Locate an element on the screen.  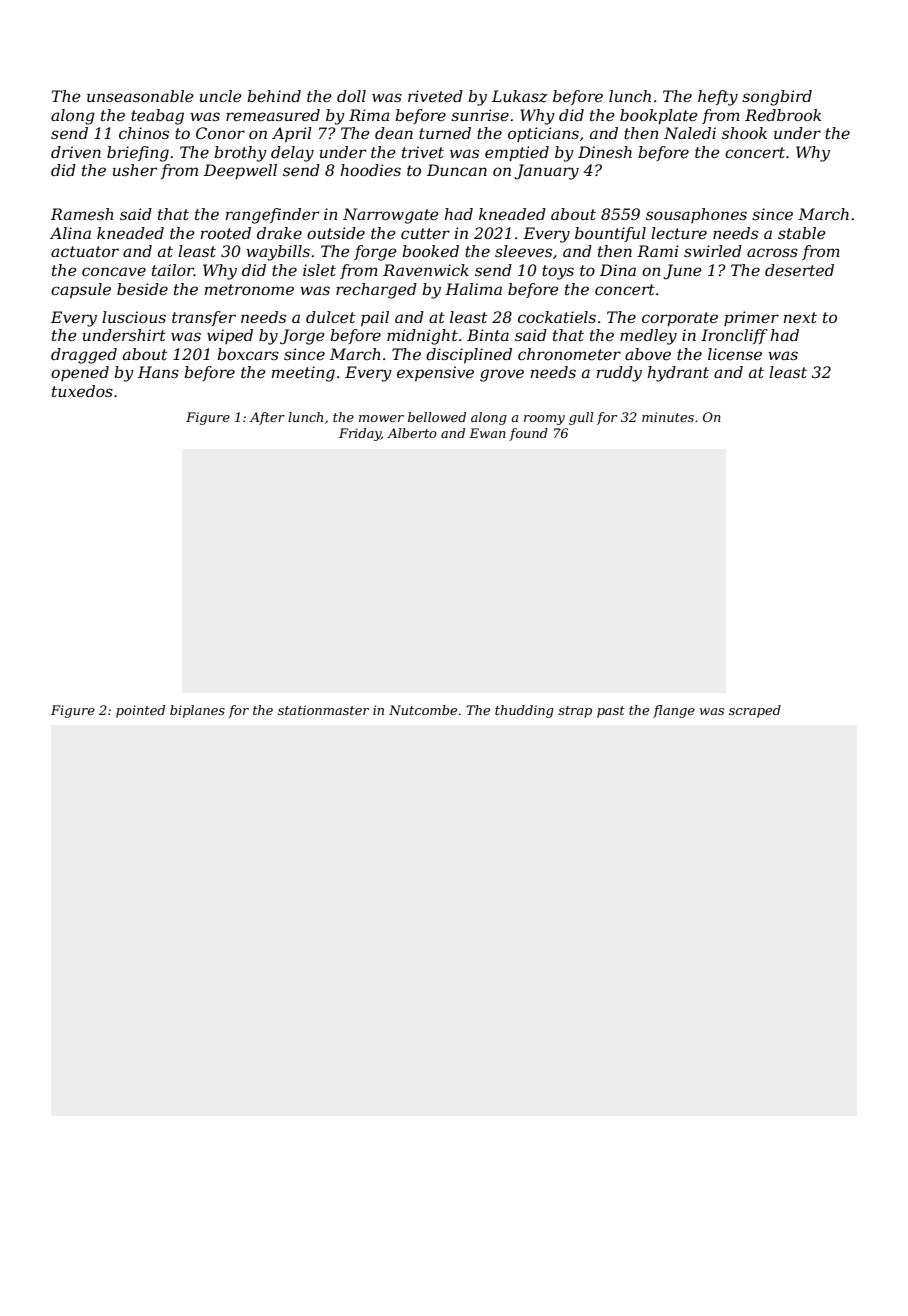
Conor is located at coordinates (220, 133).
